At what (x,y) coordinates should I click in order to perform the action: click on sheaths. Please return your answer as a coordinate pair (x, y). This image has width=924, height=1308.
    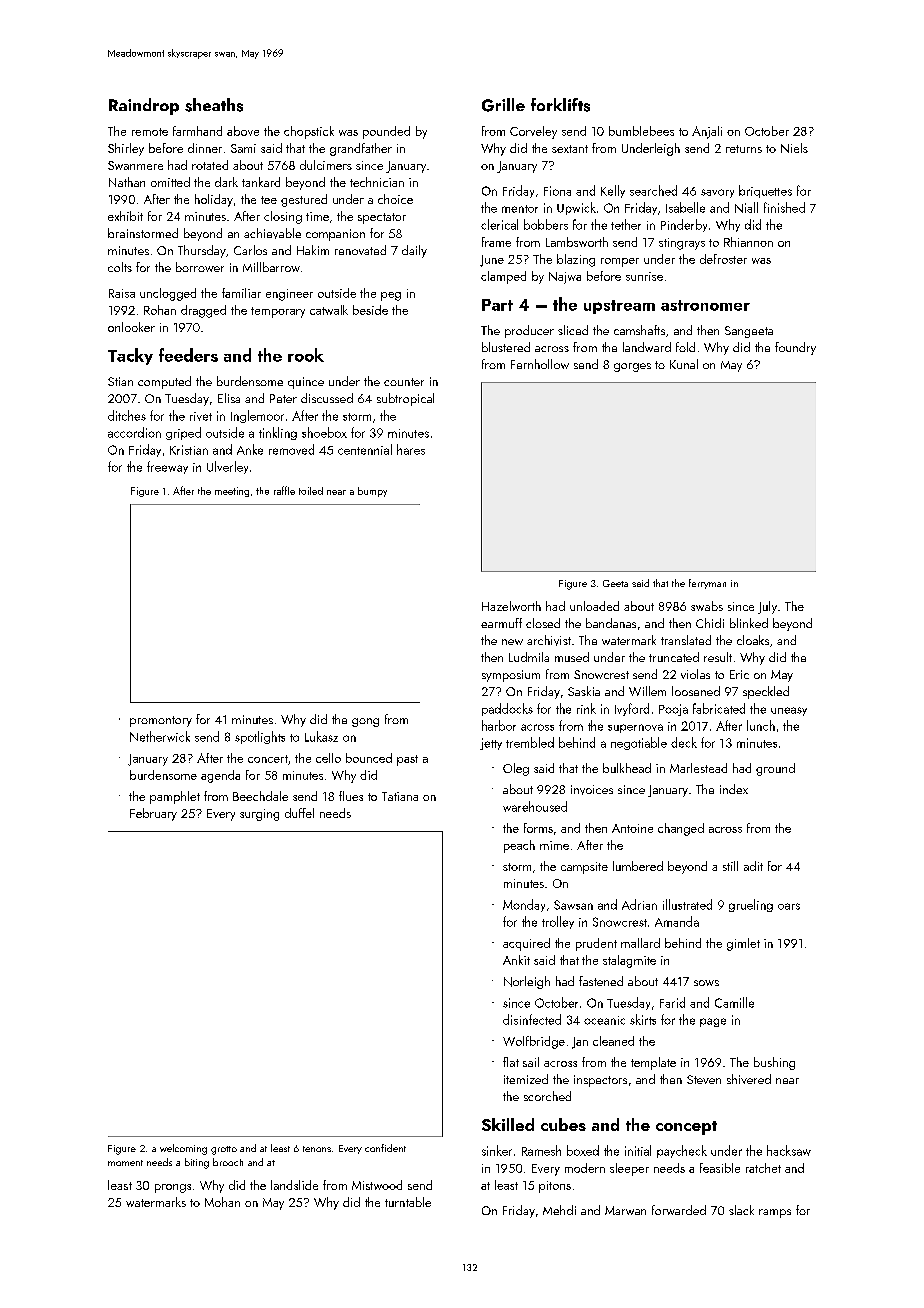
    Looking at the image, I should click on (214, 105).
